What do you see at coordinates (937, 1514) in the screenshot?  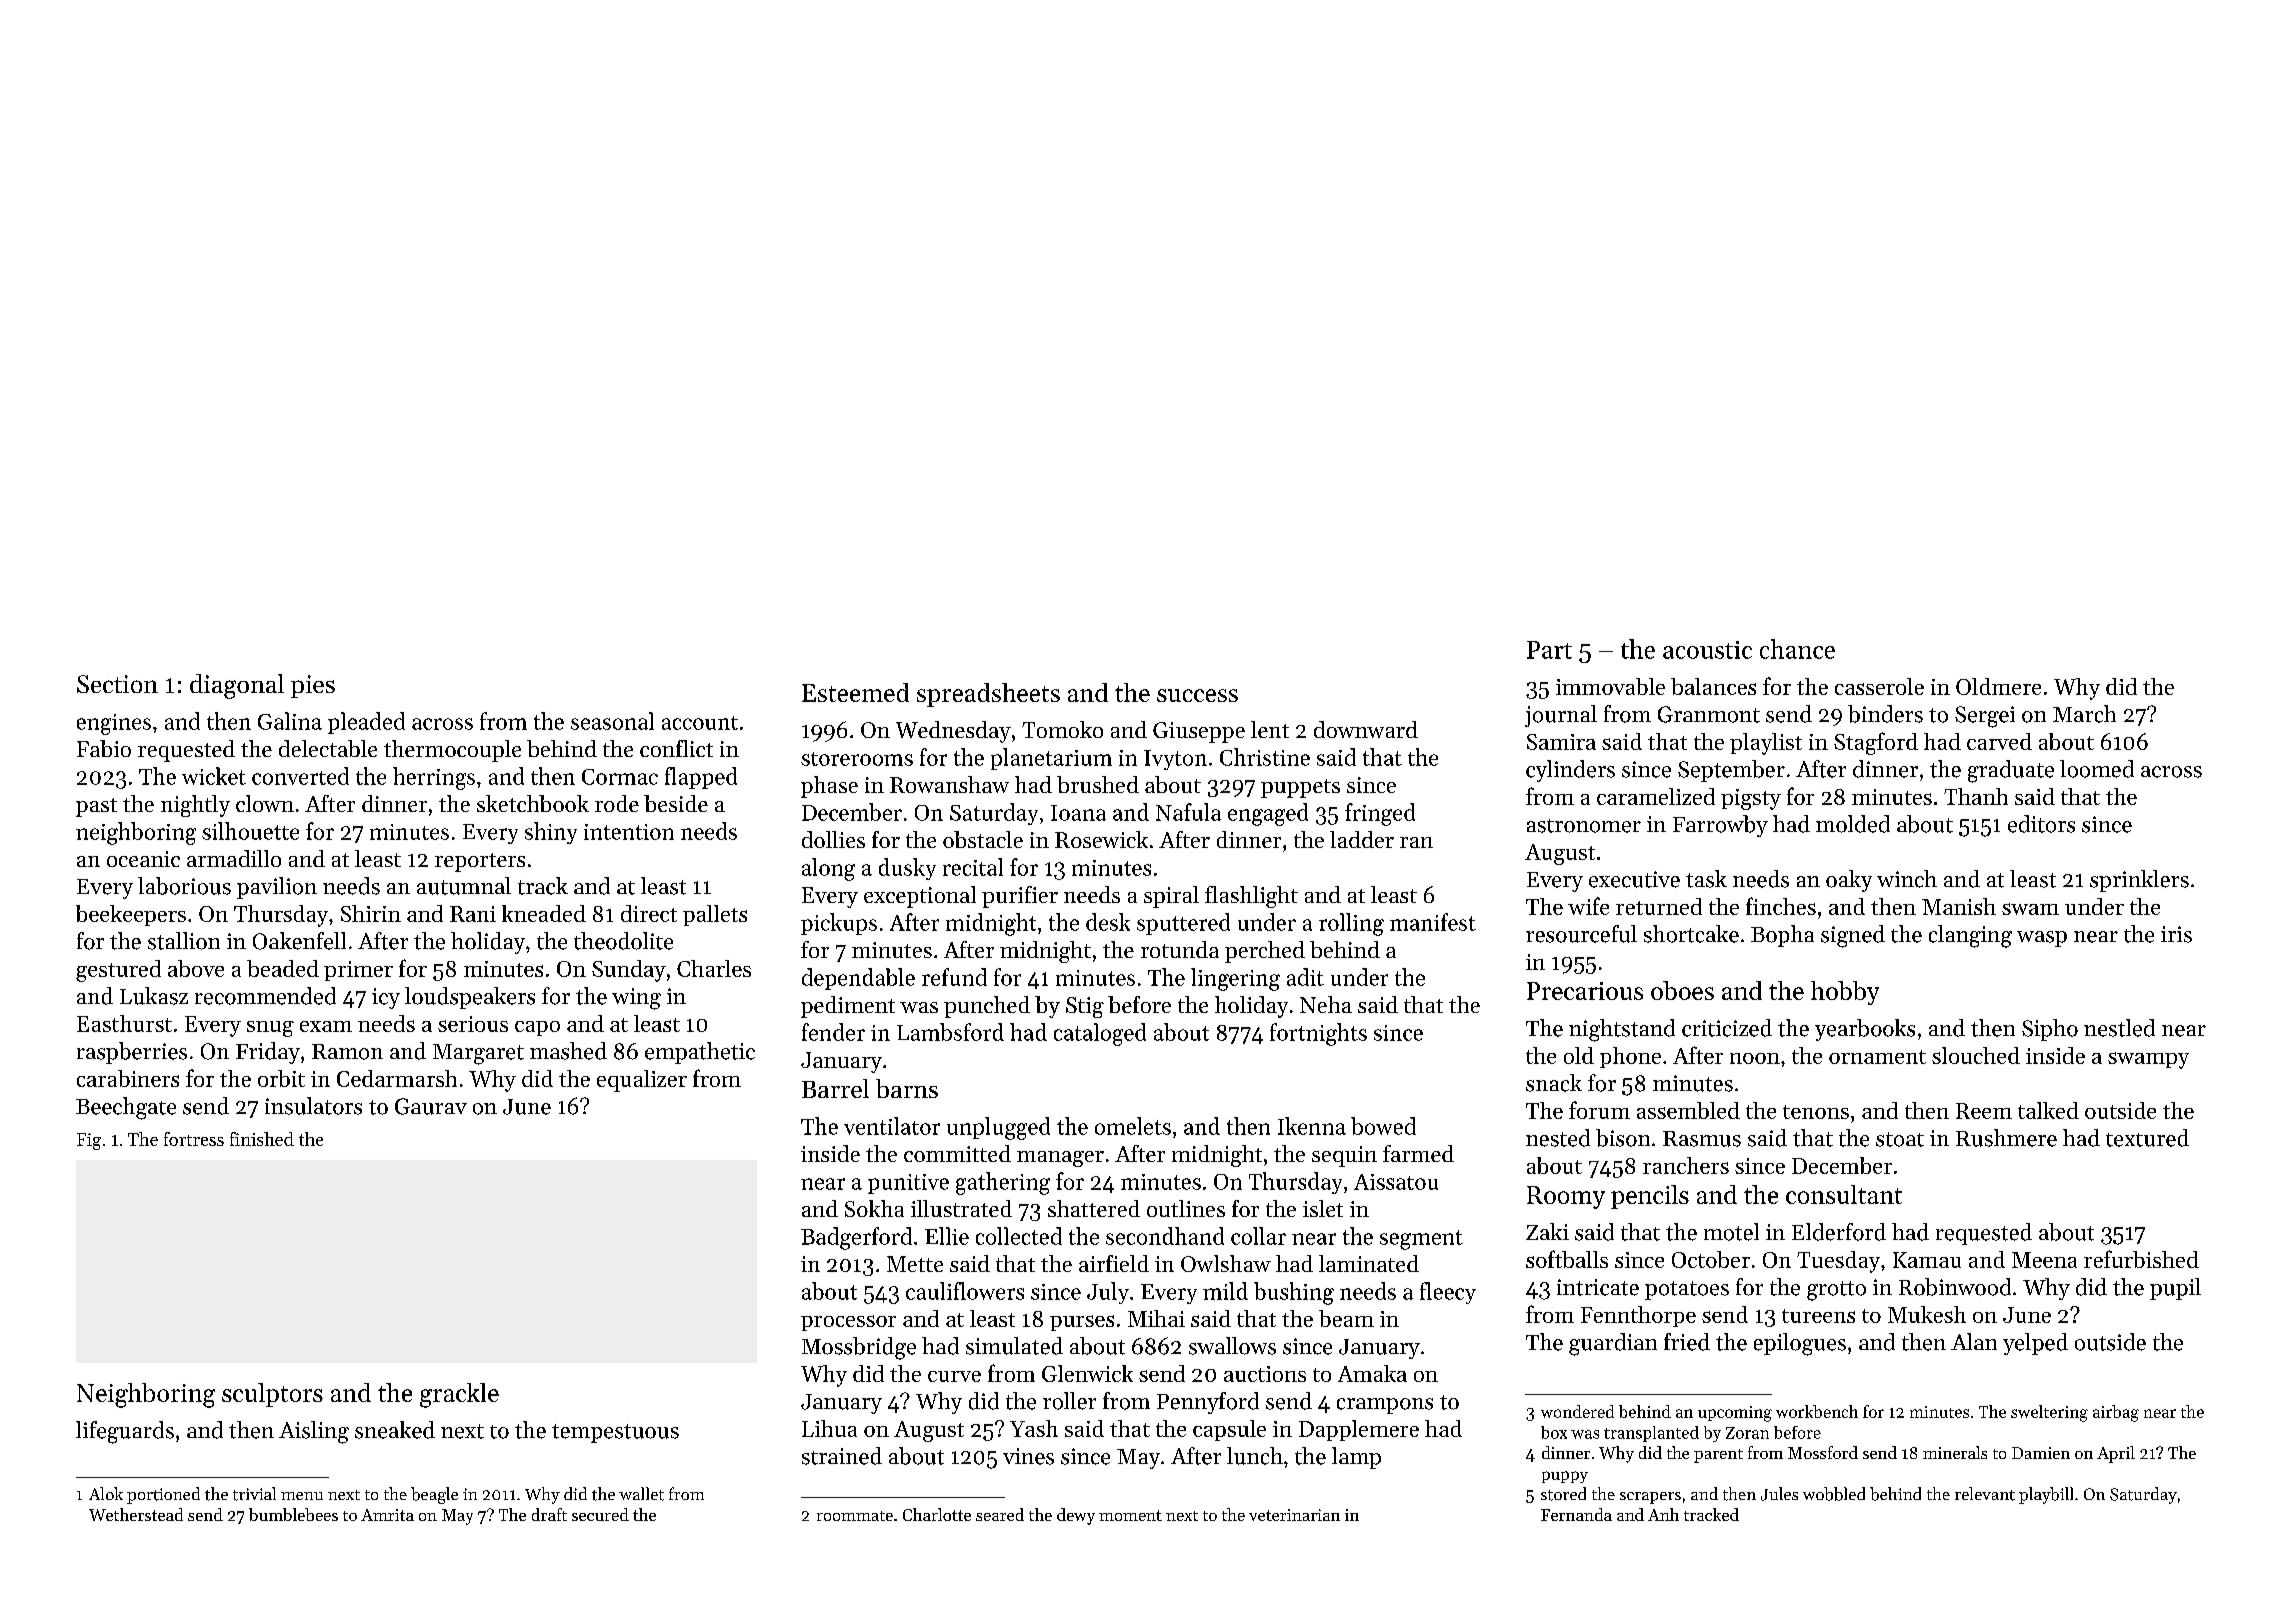 I see `Charlotte` at bounding box center [937, 1514].
